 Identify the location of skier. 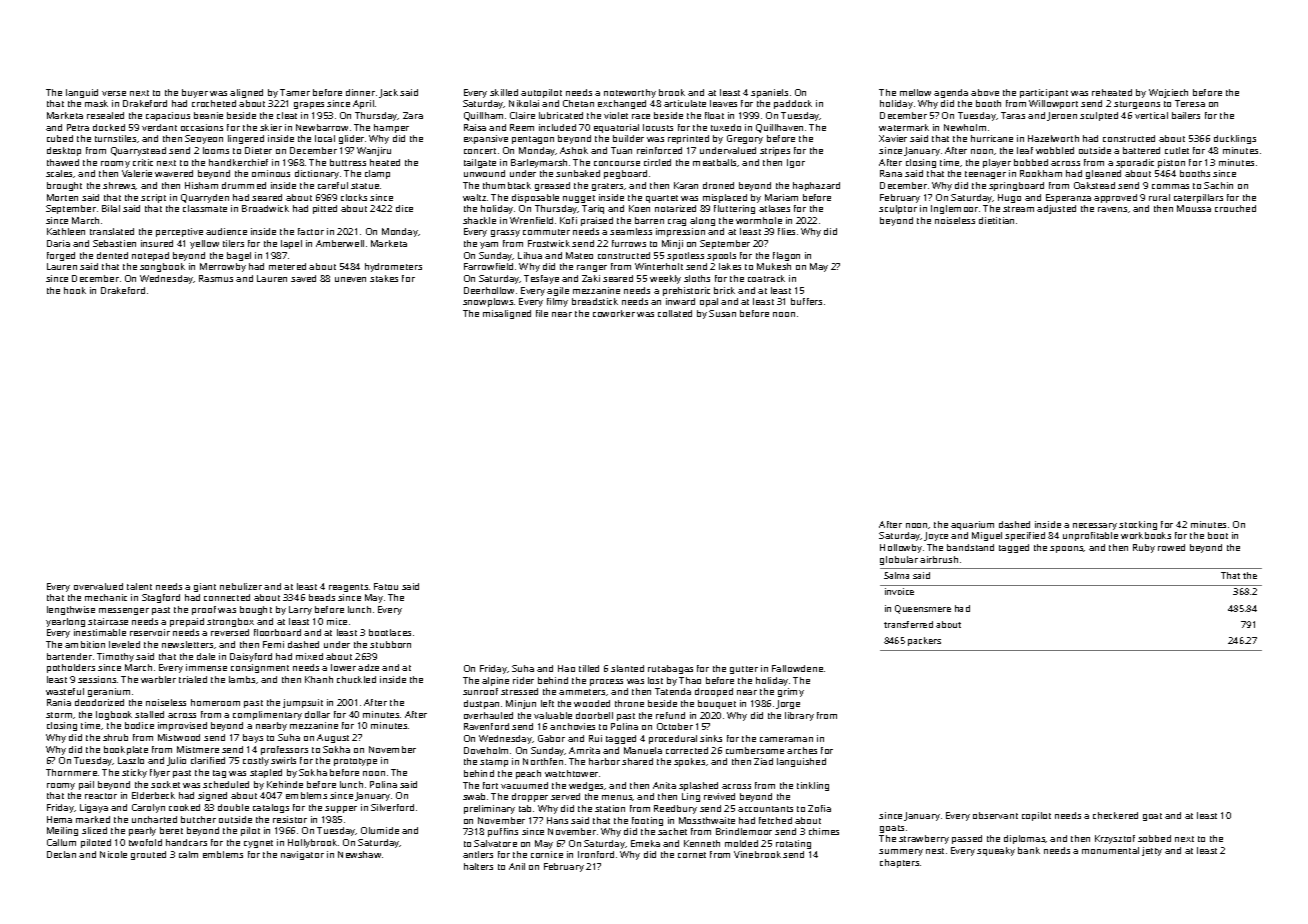
(271, 127).
